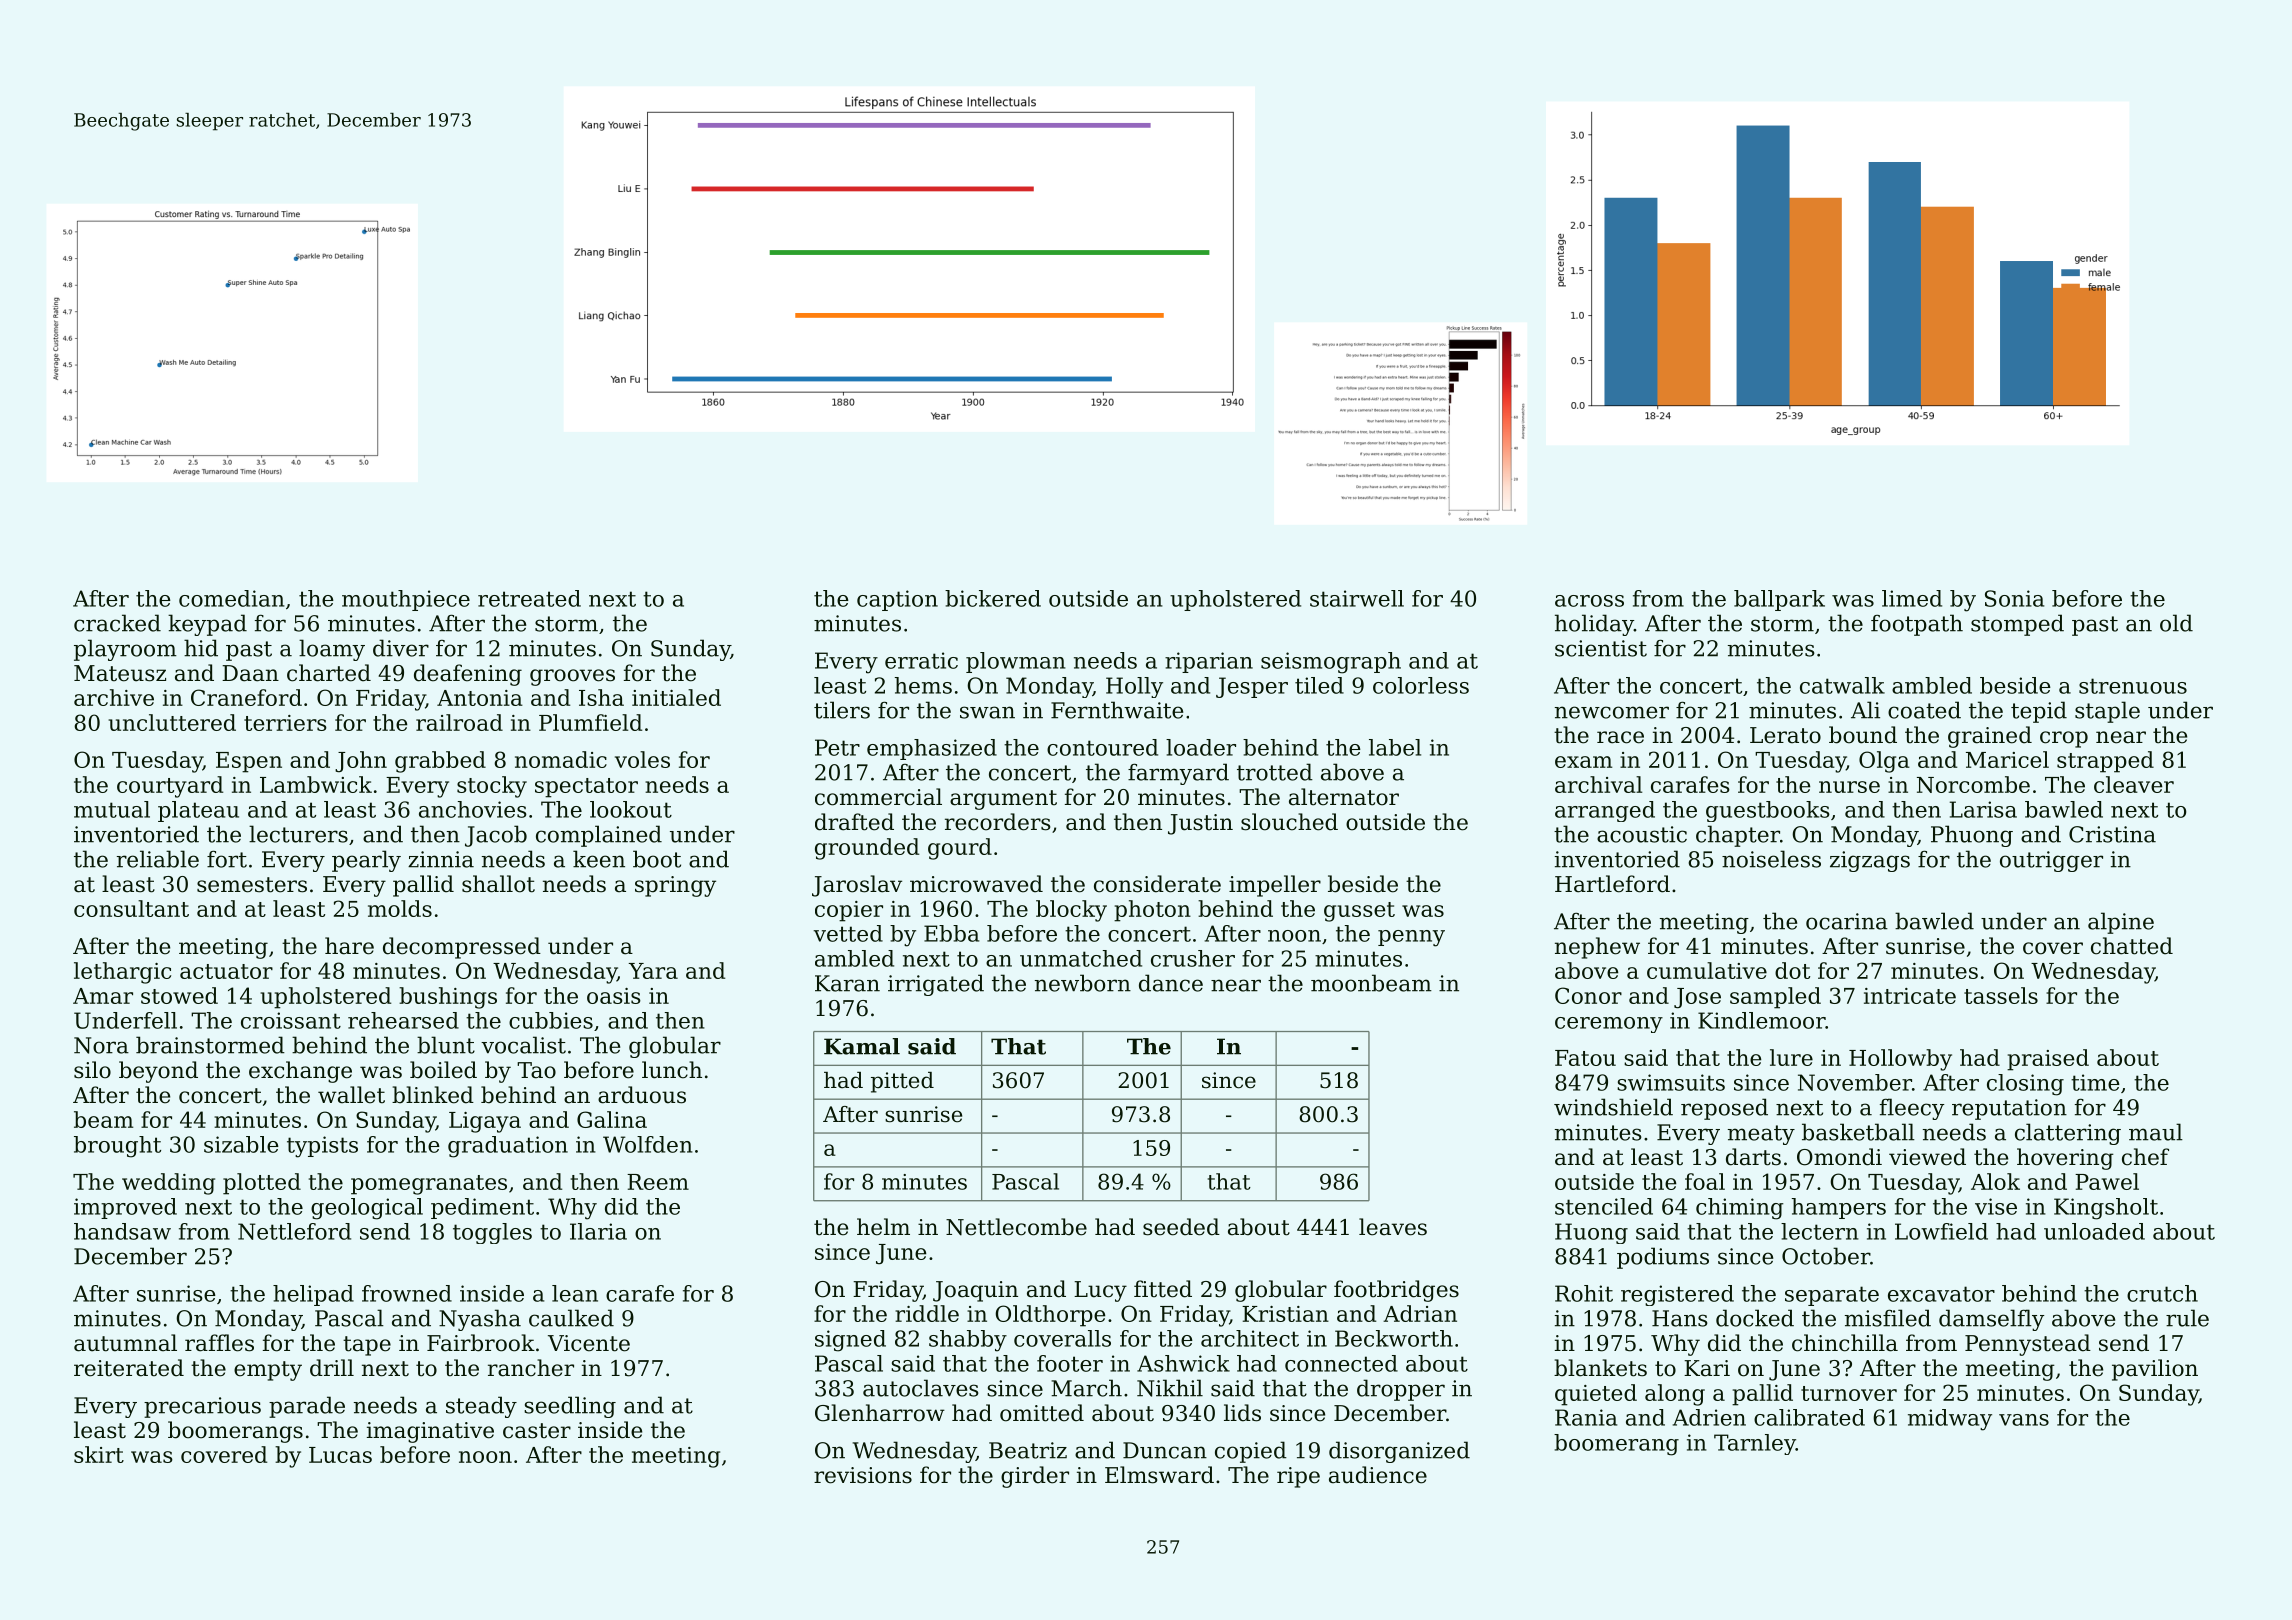 The image size is (2292, 1620). Describe the element at coordinates (1791, 1057) in the screenshot. I see `lure` at that location.
